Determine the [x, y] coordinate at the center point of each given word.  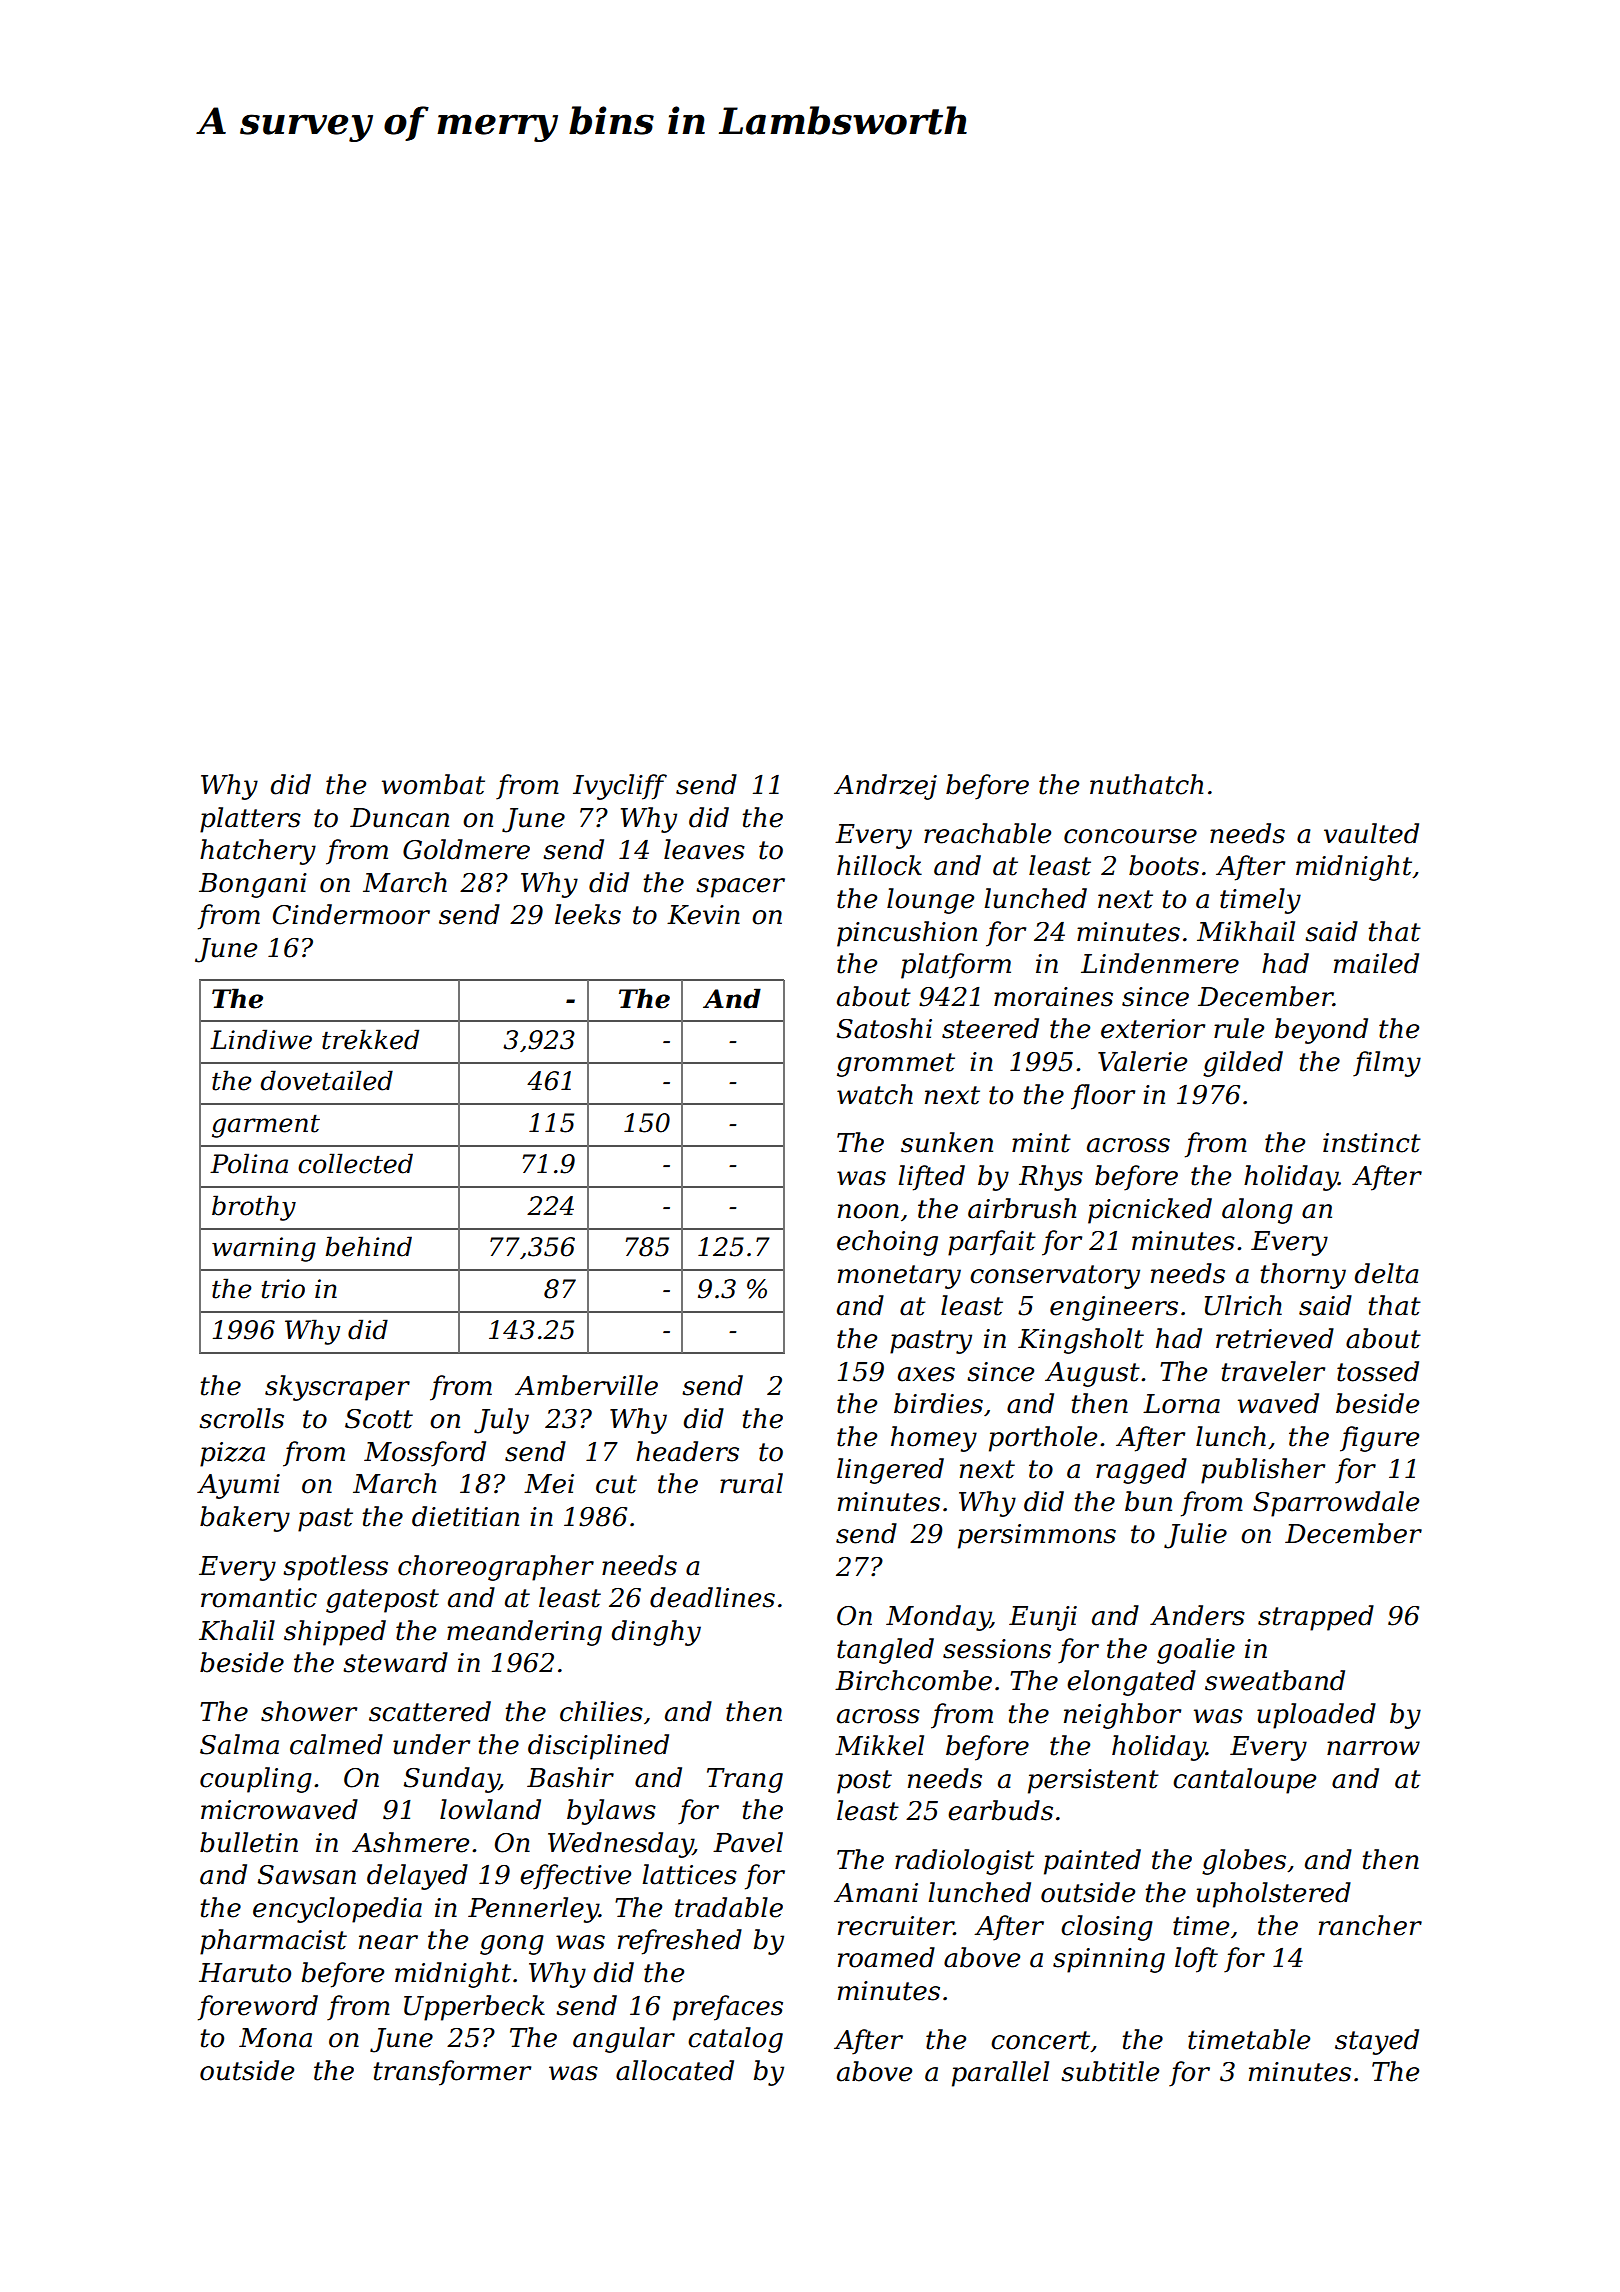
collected [355, 1163]
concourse [1130, 836]
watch [875, 1094]
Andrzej [885, 787]
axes [926, 1374]
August [1092, 1374]
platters [250, 820]
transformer [452, 2073]
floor [1103, 1097]
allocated [675, 2070]
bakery [245, 1519]
